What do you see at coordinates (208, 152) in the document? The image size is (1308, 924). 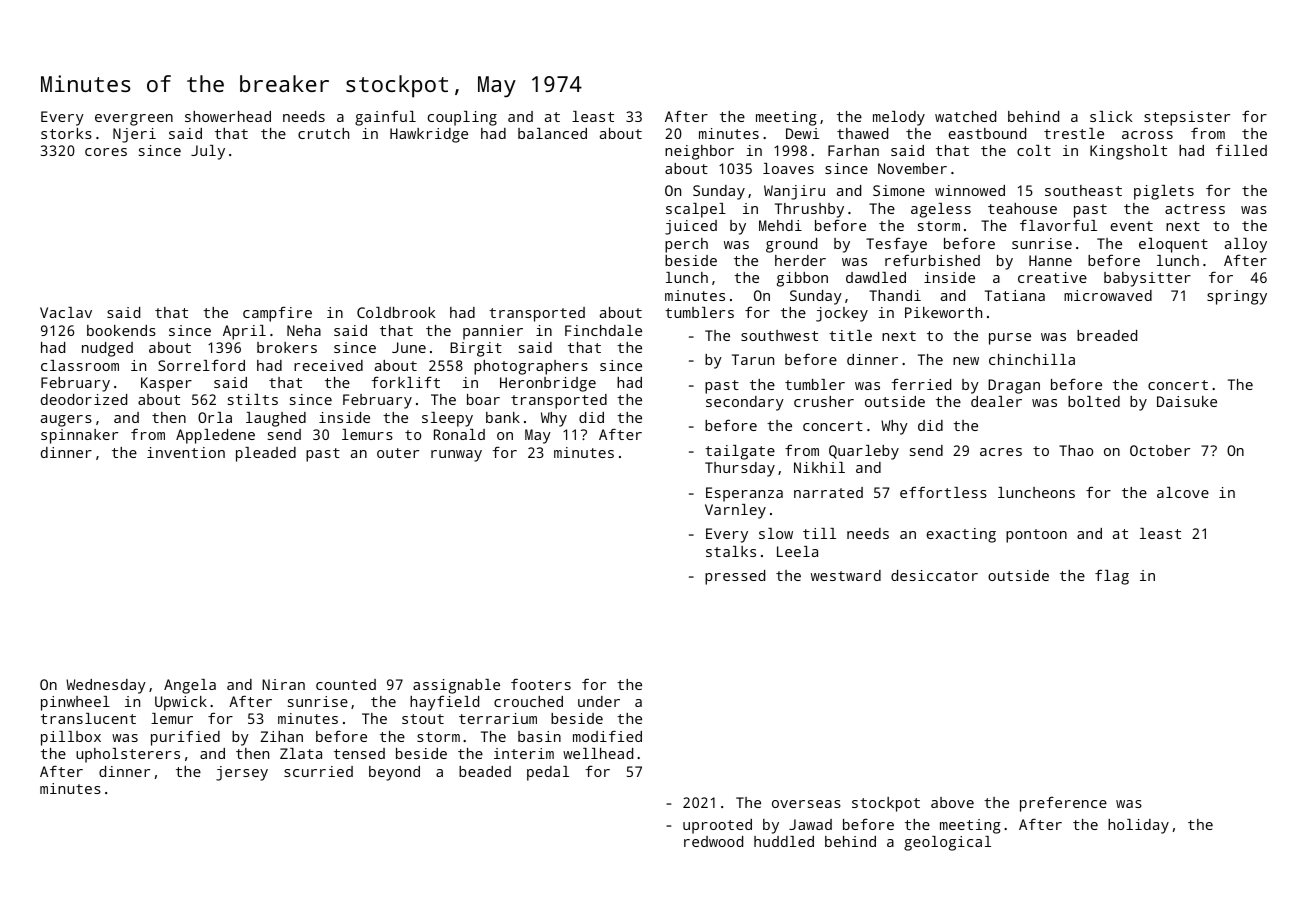 I see `July` at bounding box center [208, 152].
